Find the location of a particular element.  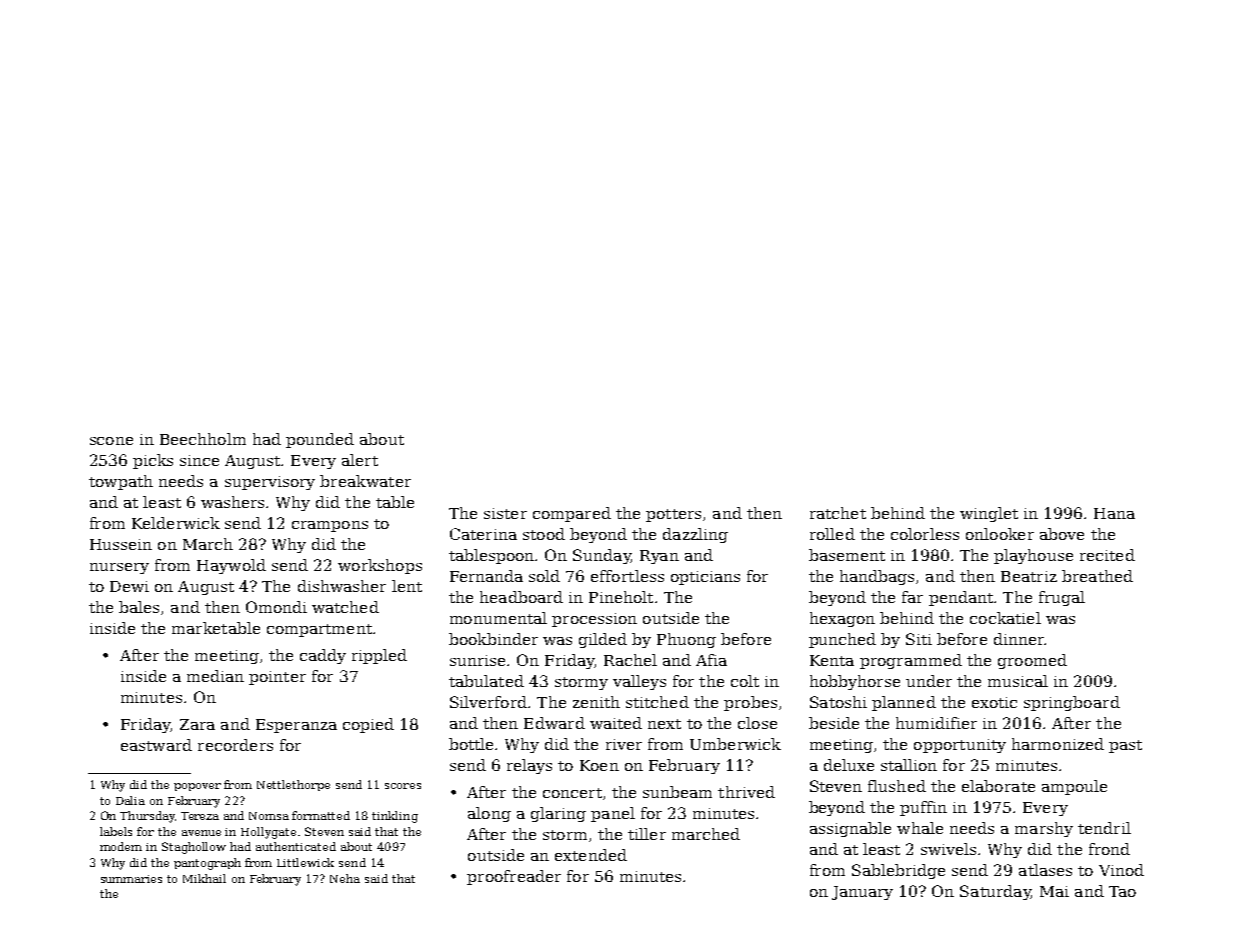

colt is located at coordinates (745, 681).
